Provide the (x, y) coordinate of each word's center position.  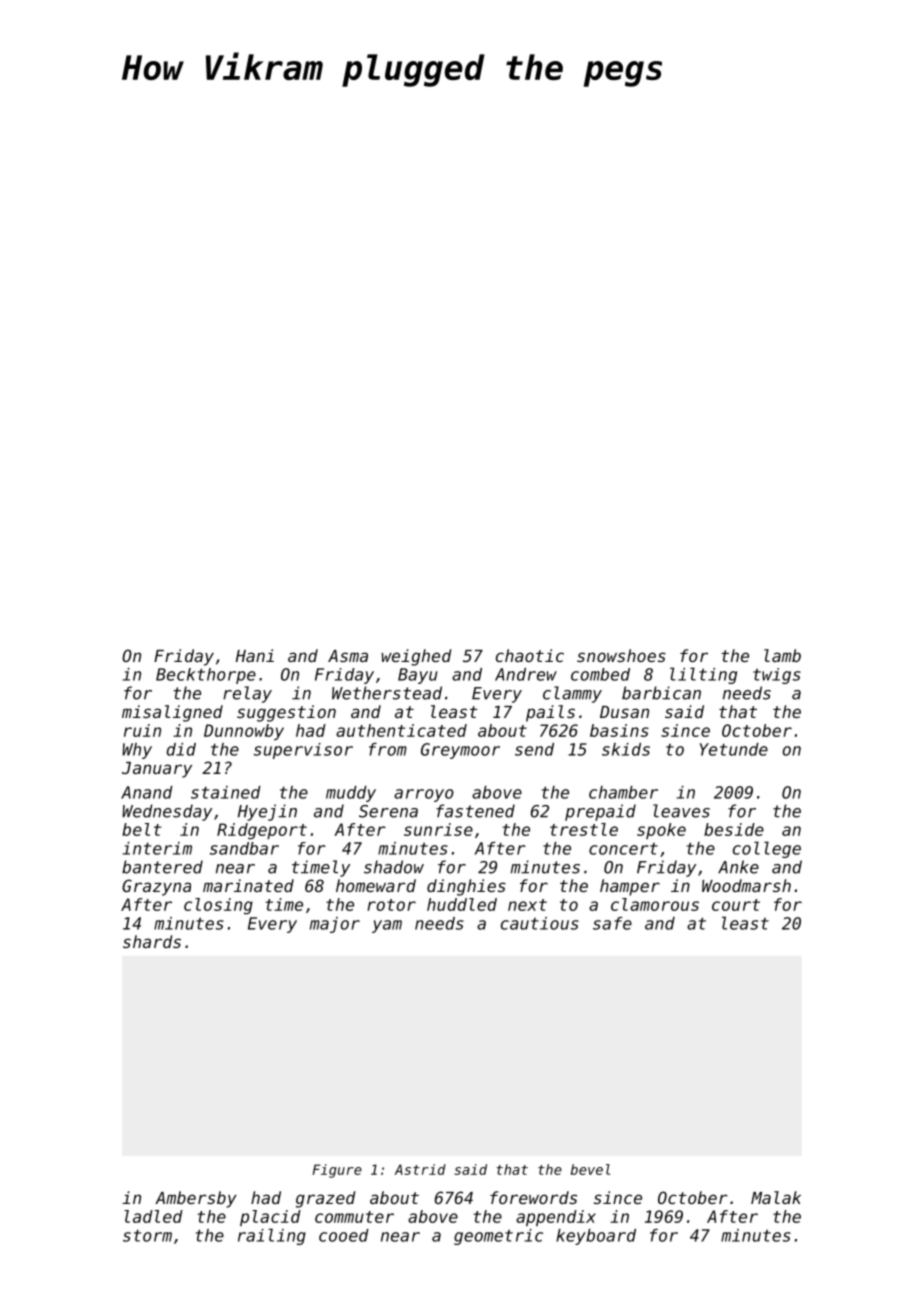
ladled (153, 1216)
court (736, 905)
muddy (351, 794)
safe (612, 923)
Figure (337, 1171)
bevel (590, 1169)
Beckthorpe (206, 676)
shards (152, 941)
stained (226, 792)
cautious (540, 923)
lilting (703, 675)
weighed (417, 657)
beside (734, 829)
